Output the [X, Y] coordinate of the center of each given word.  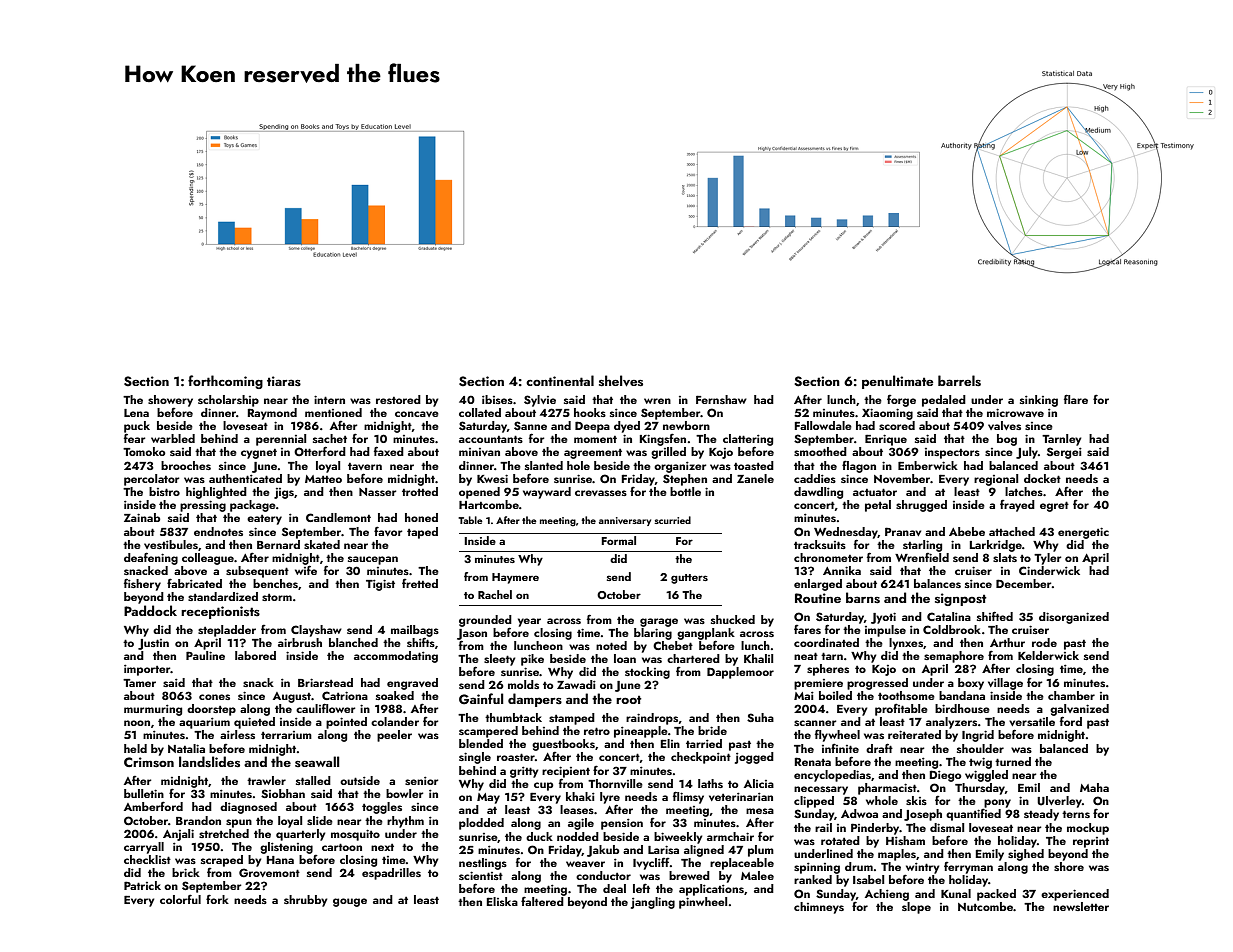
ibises [497, 399]
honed [421, 517]
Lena [136, 413]
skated [322, 544]
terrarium [286, 735]
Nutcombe [985, 906]
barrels [959, 381]
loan [625, 658]
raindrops [652, 719]
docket [1042, 478]
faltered [542, 901]
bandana [962, 695]
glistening [286, 848]
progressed [877, 684]
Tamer [139, 683]
